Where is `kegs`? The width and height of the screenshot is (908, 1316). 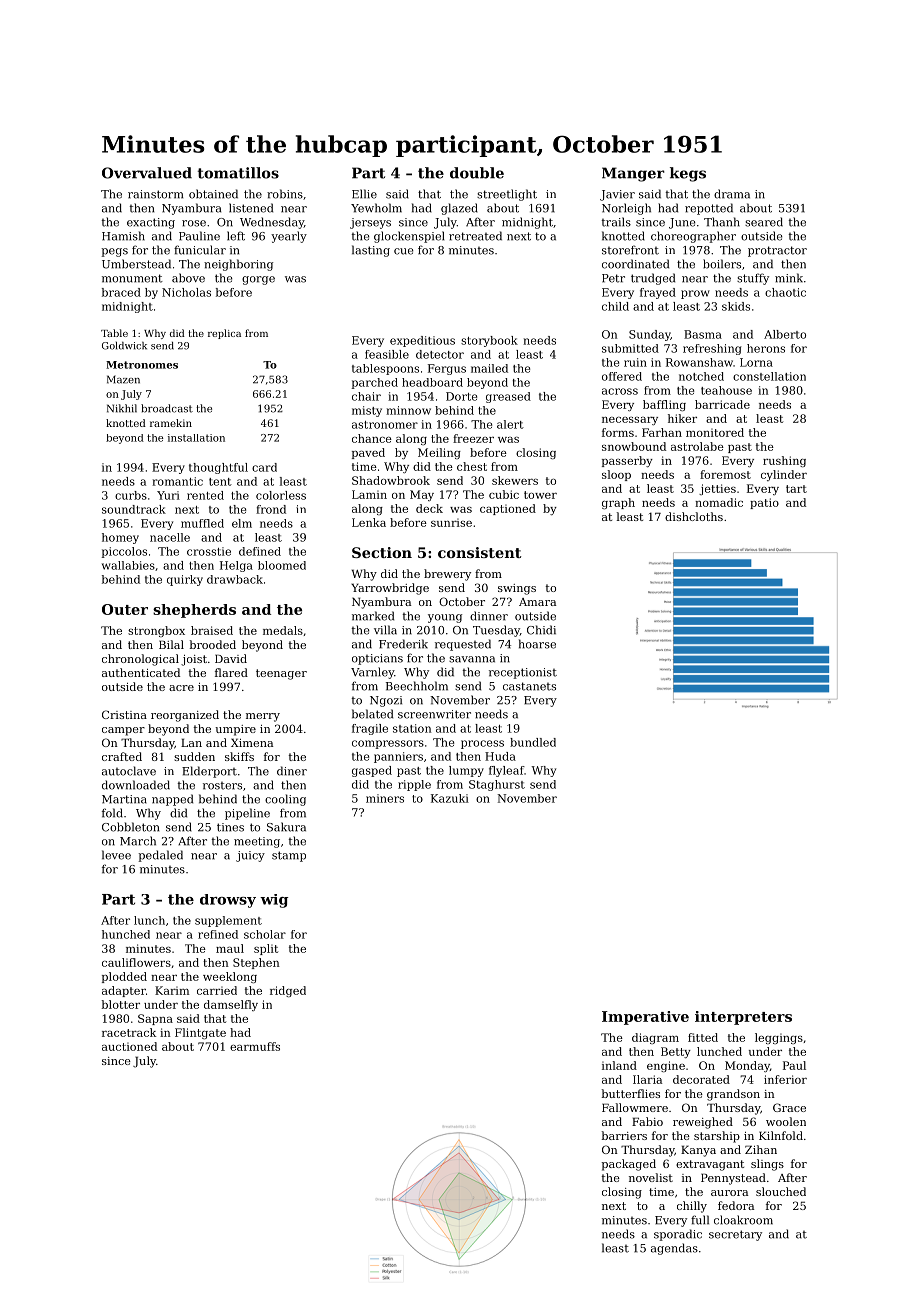 kegs is located at coordinates (688, 174).
